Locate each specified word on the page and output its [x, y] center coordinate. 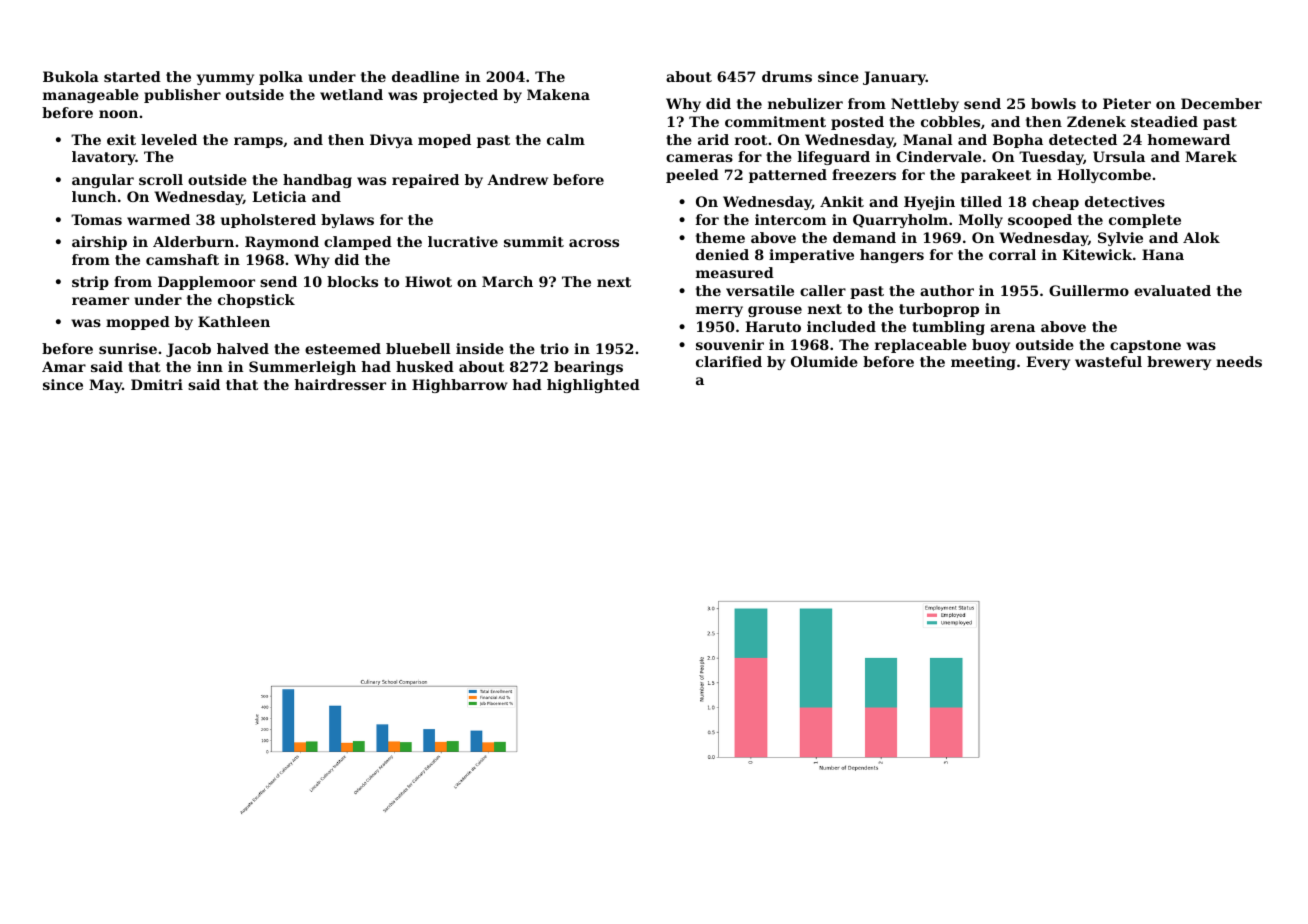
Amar [64, 366]
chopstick [256, 301]
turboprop [939, 310]
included [841, 326]
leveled [169, 139]
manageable [91, 96]
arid [713, 139]
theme [720, 237]
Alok [1201, 237]
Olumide [824, 361]
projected [460, 96]
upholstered [268, 221]
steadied [1164, 121]
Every [1048, 363]
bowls [1053, 103]
